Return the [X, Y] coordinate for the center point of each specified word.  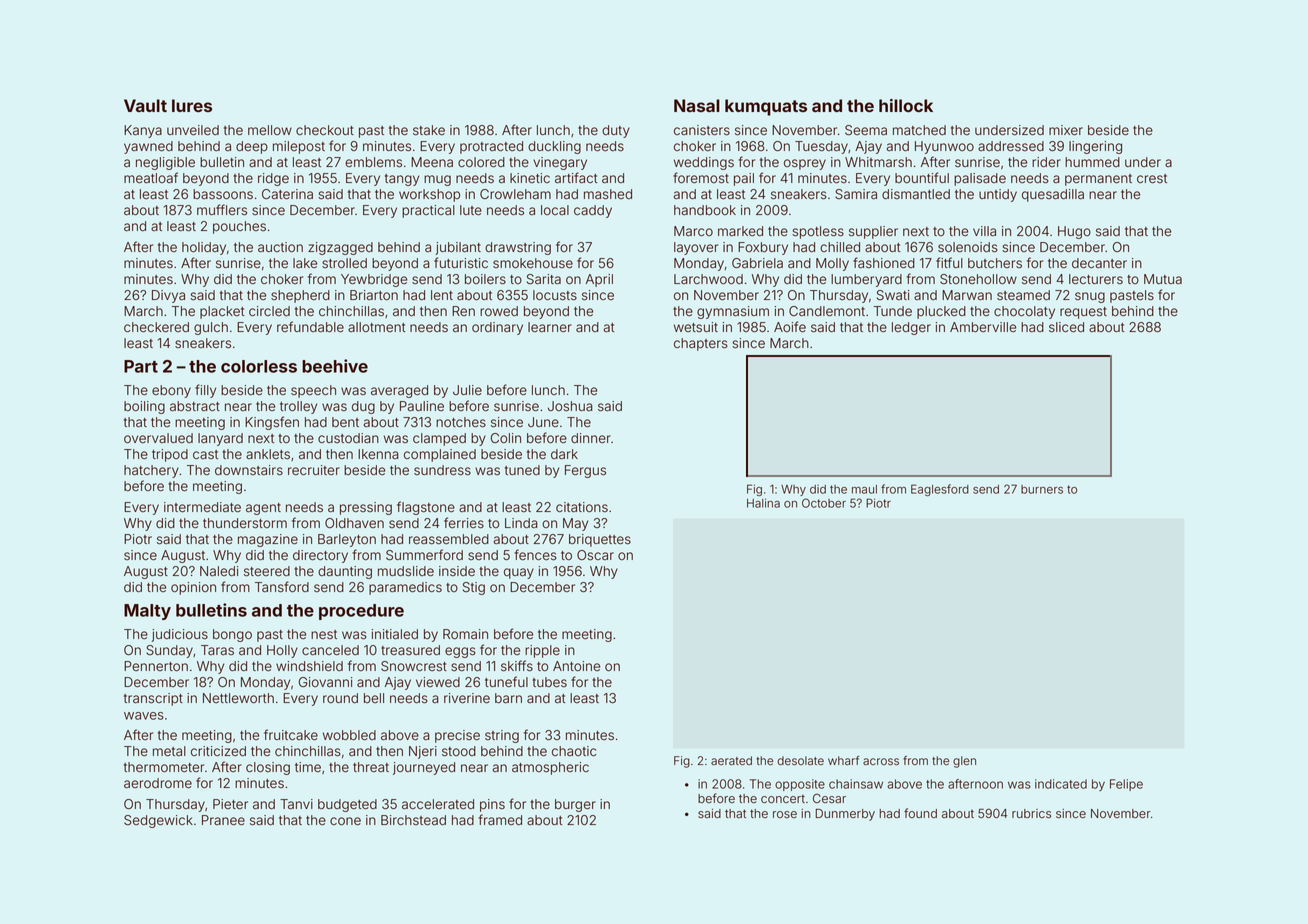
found [920, 813]
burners [1042, 489]
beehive [335, 366]
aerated [731, 761]
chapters [701, 344]
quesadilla [1053, 195]
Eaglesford [940, 490]
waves [144, 716]
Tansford [282, 587]
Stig [474, 588]
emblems [373, 162]
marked [740, 231]
